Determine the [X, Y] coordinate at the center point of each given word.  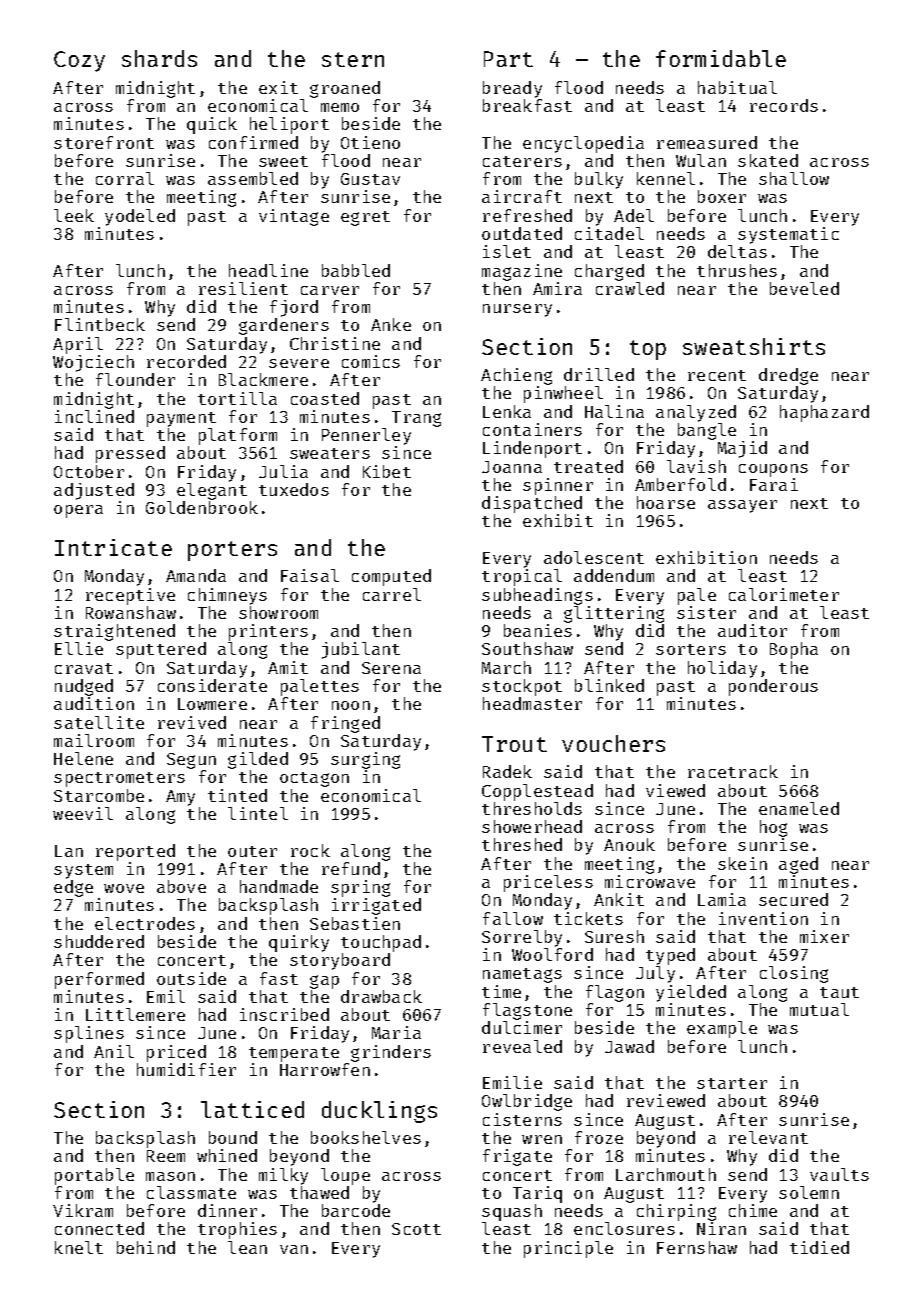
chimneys [227, 596]
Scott [416, 1229]
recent [717, 375]
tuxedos [294, 489]
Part [508, 59]
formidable [721, 58]
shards [159, 58]
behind [146, 1247]
